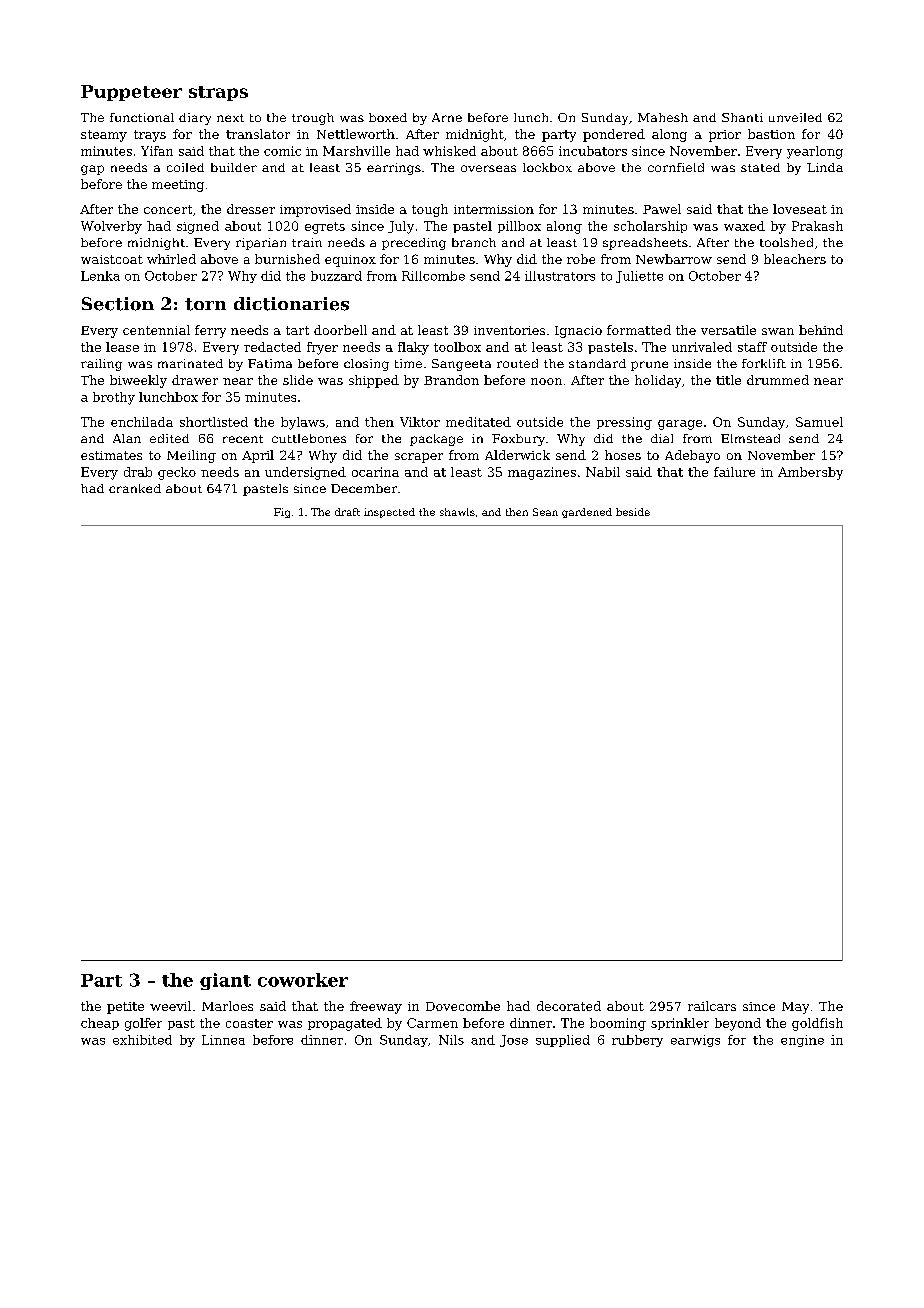  I want to click on functional, so click(142, 117).
